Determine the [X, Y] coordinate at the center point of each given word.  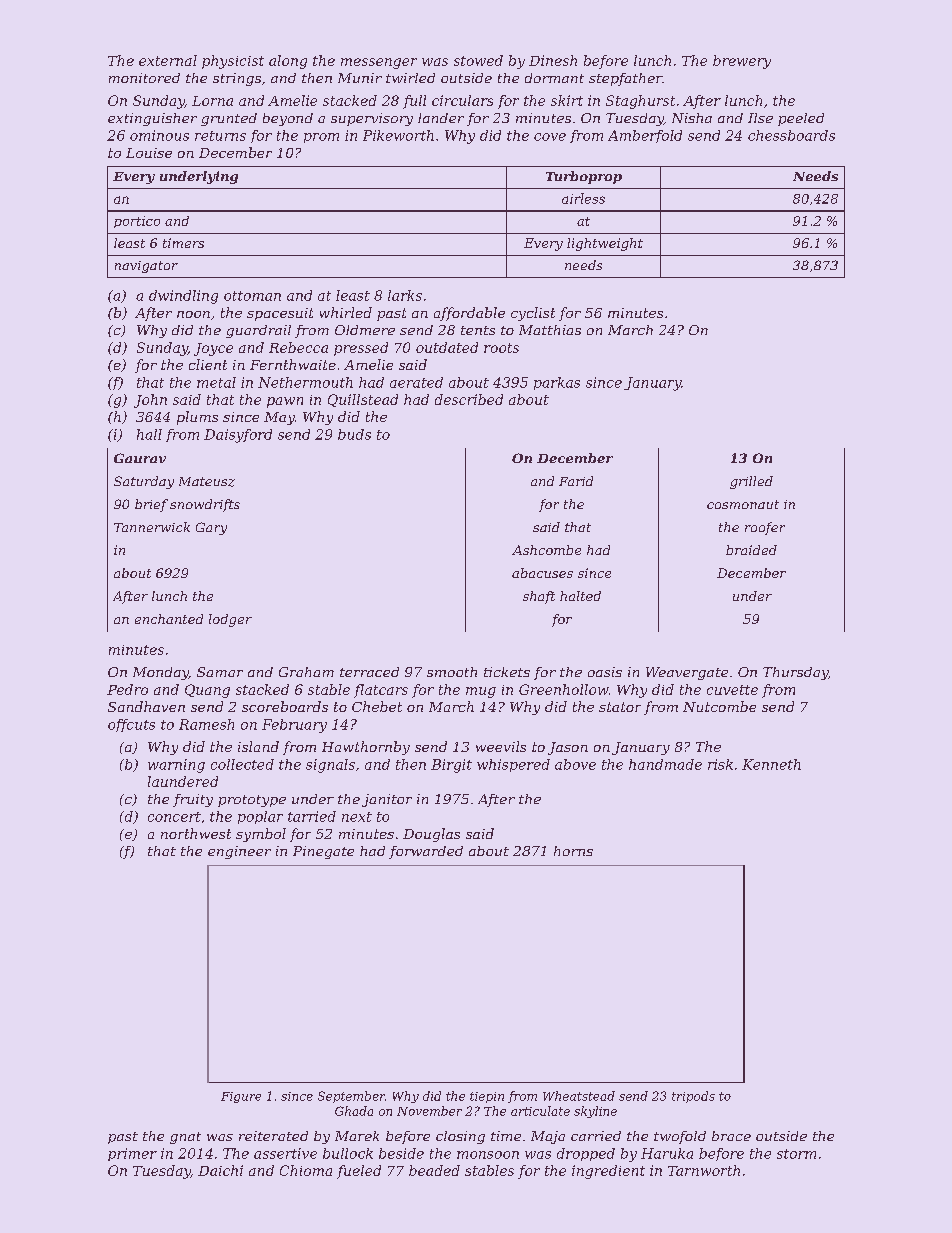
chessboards [791, 135]
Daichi [220, 1170]
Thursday [795, 673]
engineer [239, 852]
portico [137, 222]
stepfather [625, 79]
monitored [144, 78]
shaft [539, 597]
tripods [693, 1097]
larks [405, 295]
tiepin [487, 1097]
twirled [410, 78]
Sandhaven [146, 706]
